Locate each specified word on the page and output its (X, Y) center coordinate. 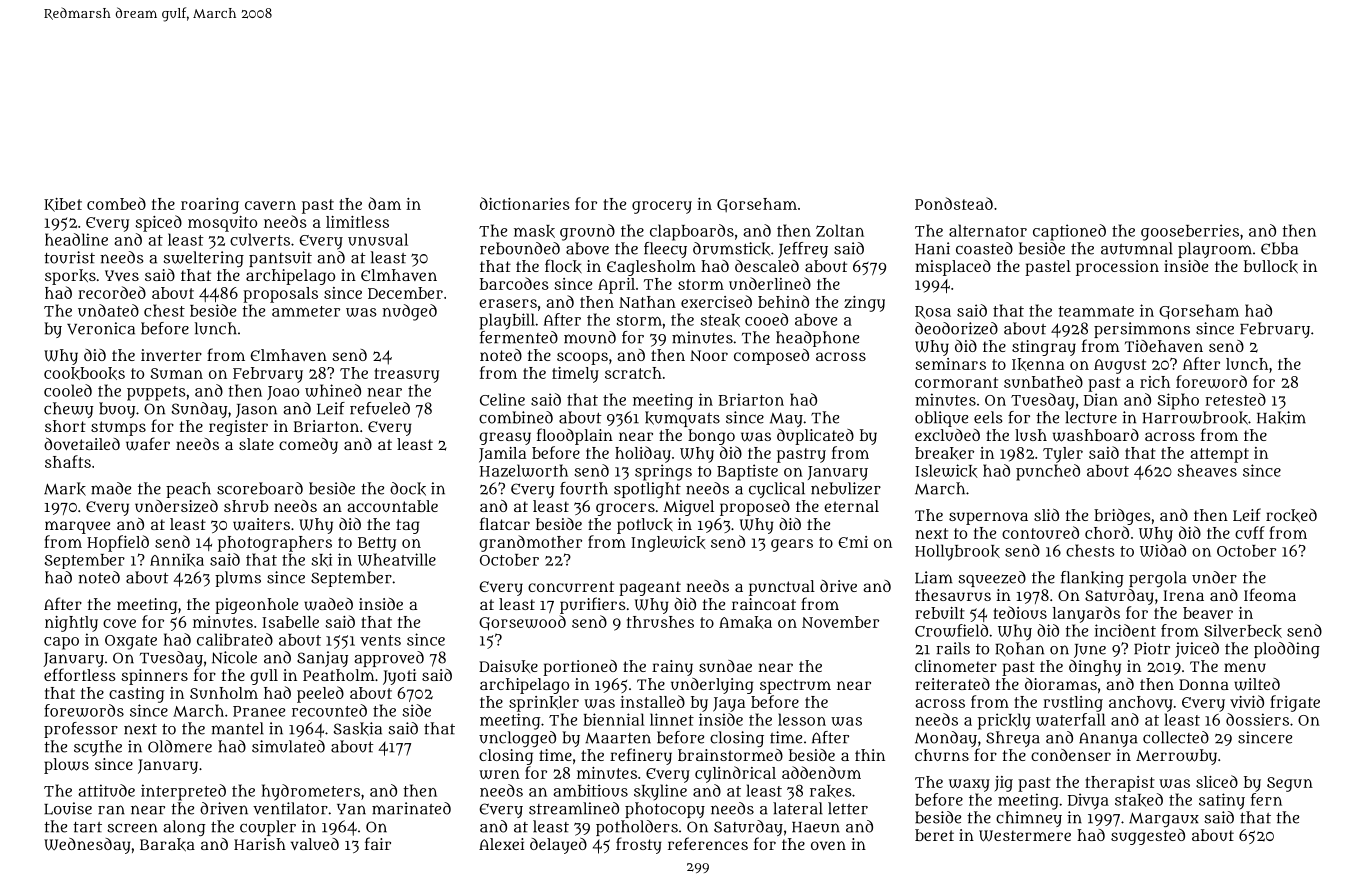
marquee (77, 527)
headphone (817, 339)
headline (76, 239)
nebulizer (846, 488)
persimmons (1142, 330)
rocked (1291, 515)
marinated (411, 808)
